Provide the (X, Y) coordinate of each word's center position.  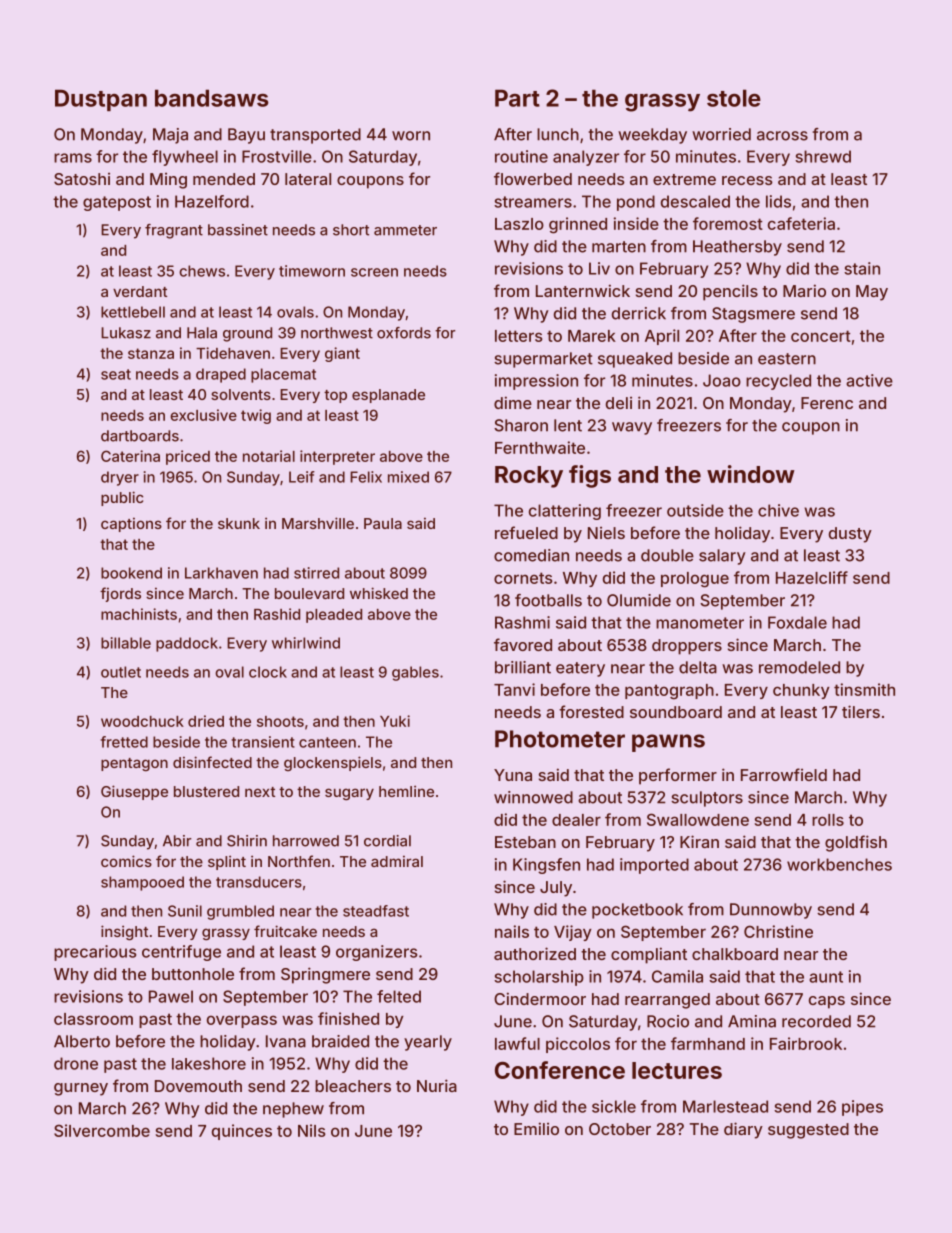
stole (734, 98)
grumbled (240, 912)
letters (519, 336)
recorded (816, 1021)
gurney (81, 1089)
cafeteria (801, 223)
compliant (649, 955)
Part (517, 98)
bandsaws (212, 98)
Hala (202, 333)
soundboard (676, 712)
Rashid (277, 614)
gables (415, 673)
